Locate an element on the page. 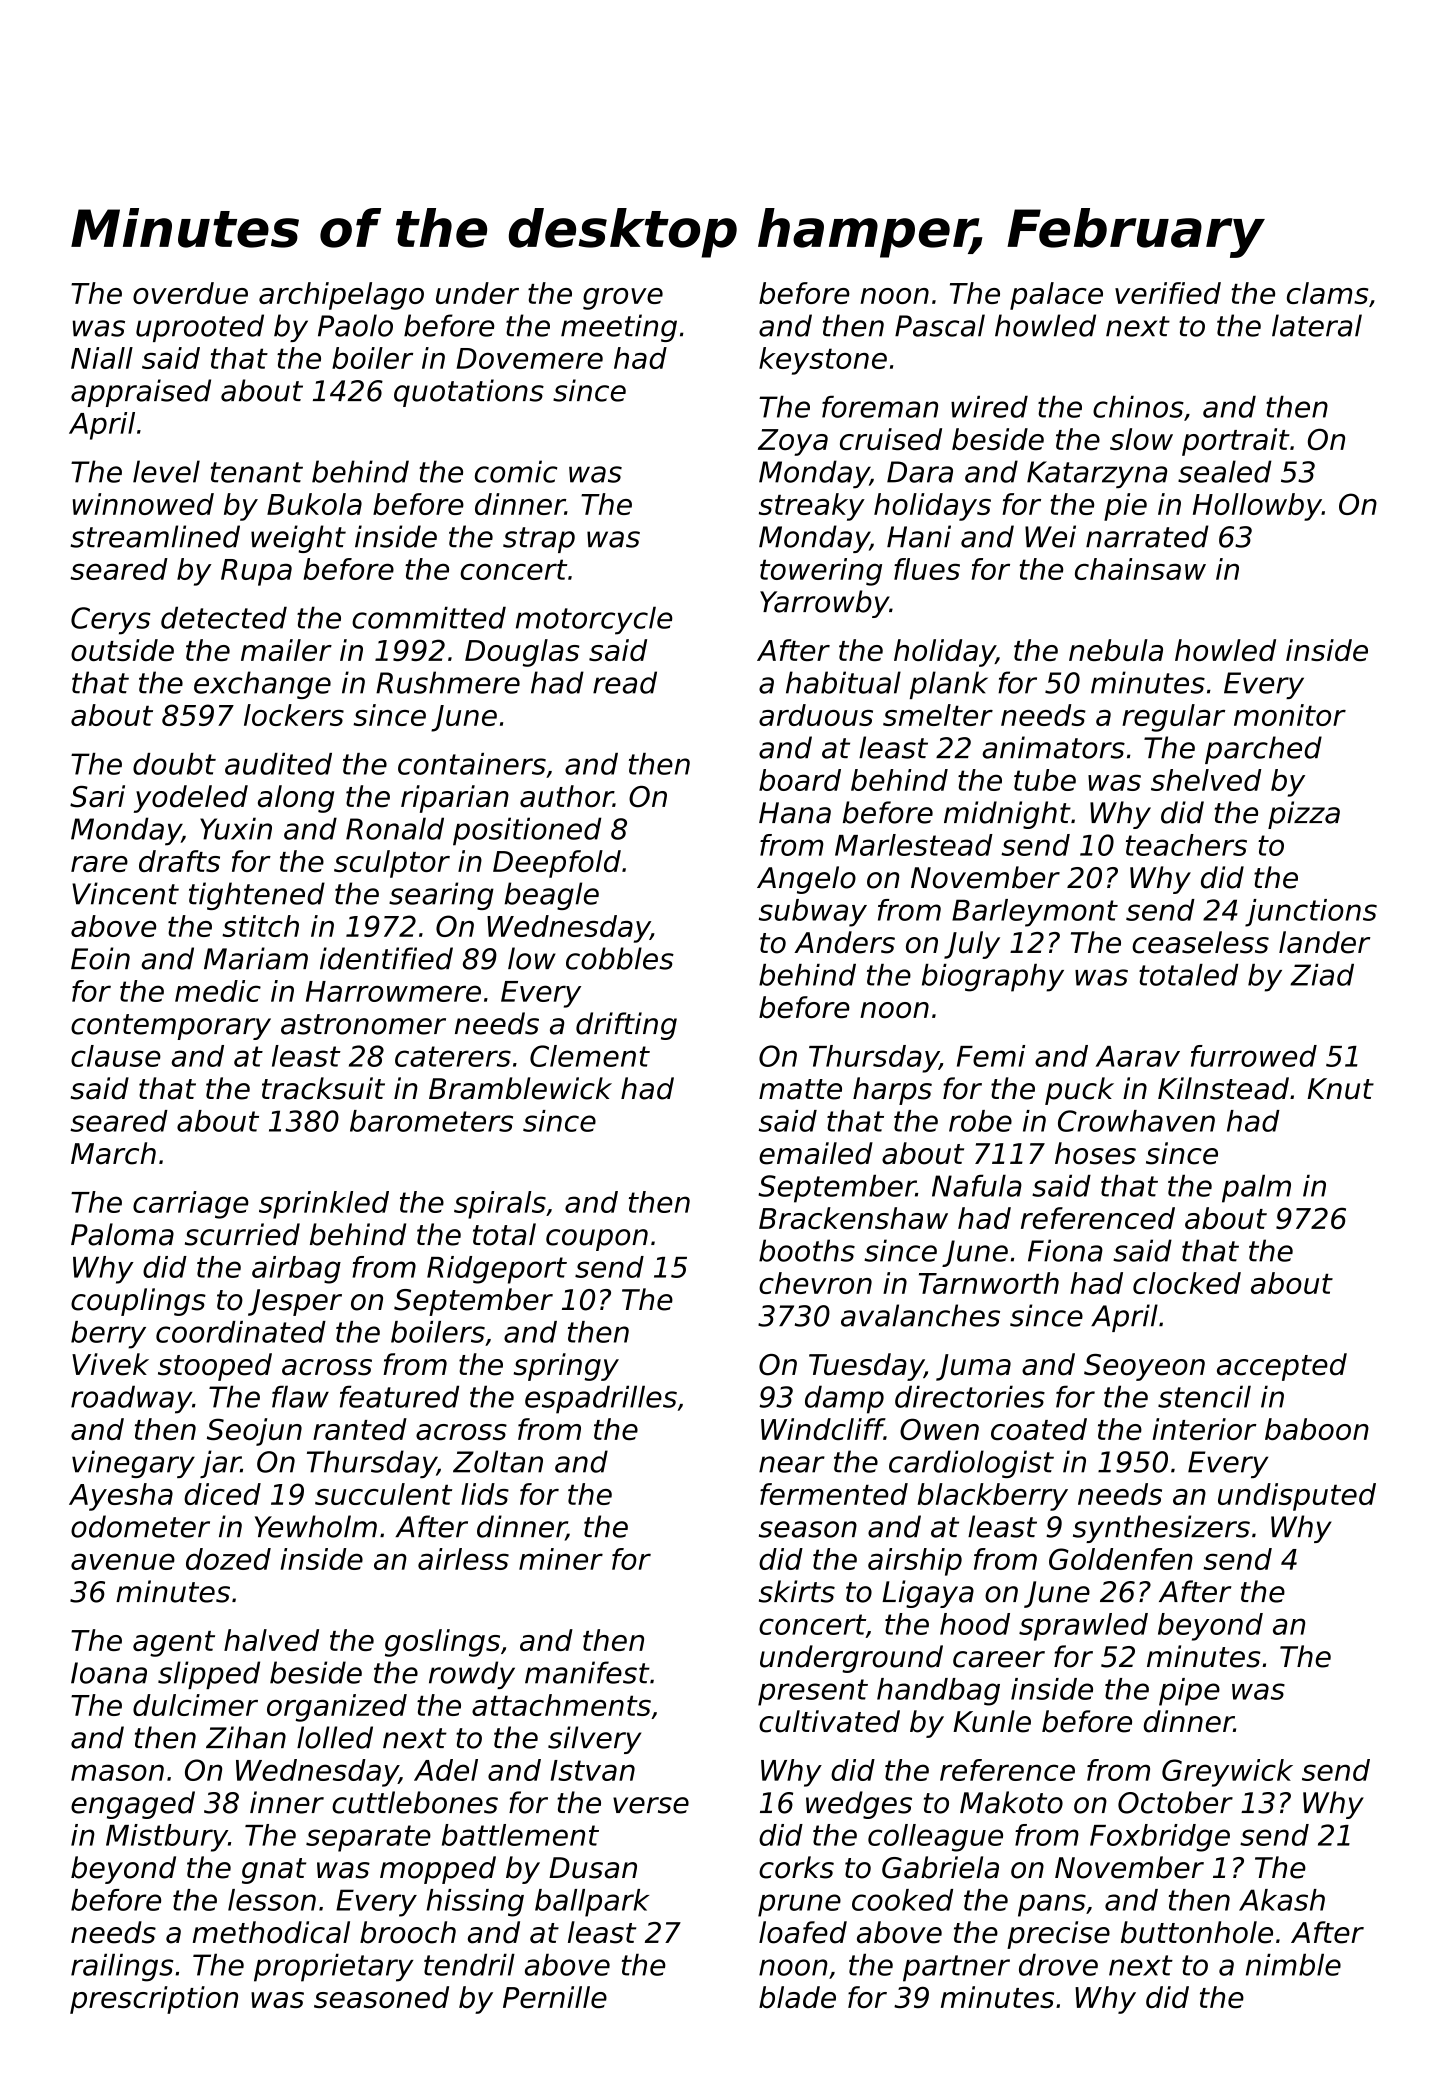 The image size is (1450, 2100). Crowhaven is located at coordinates (1136, 1121).
